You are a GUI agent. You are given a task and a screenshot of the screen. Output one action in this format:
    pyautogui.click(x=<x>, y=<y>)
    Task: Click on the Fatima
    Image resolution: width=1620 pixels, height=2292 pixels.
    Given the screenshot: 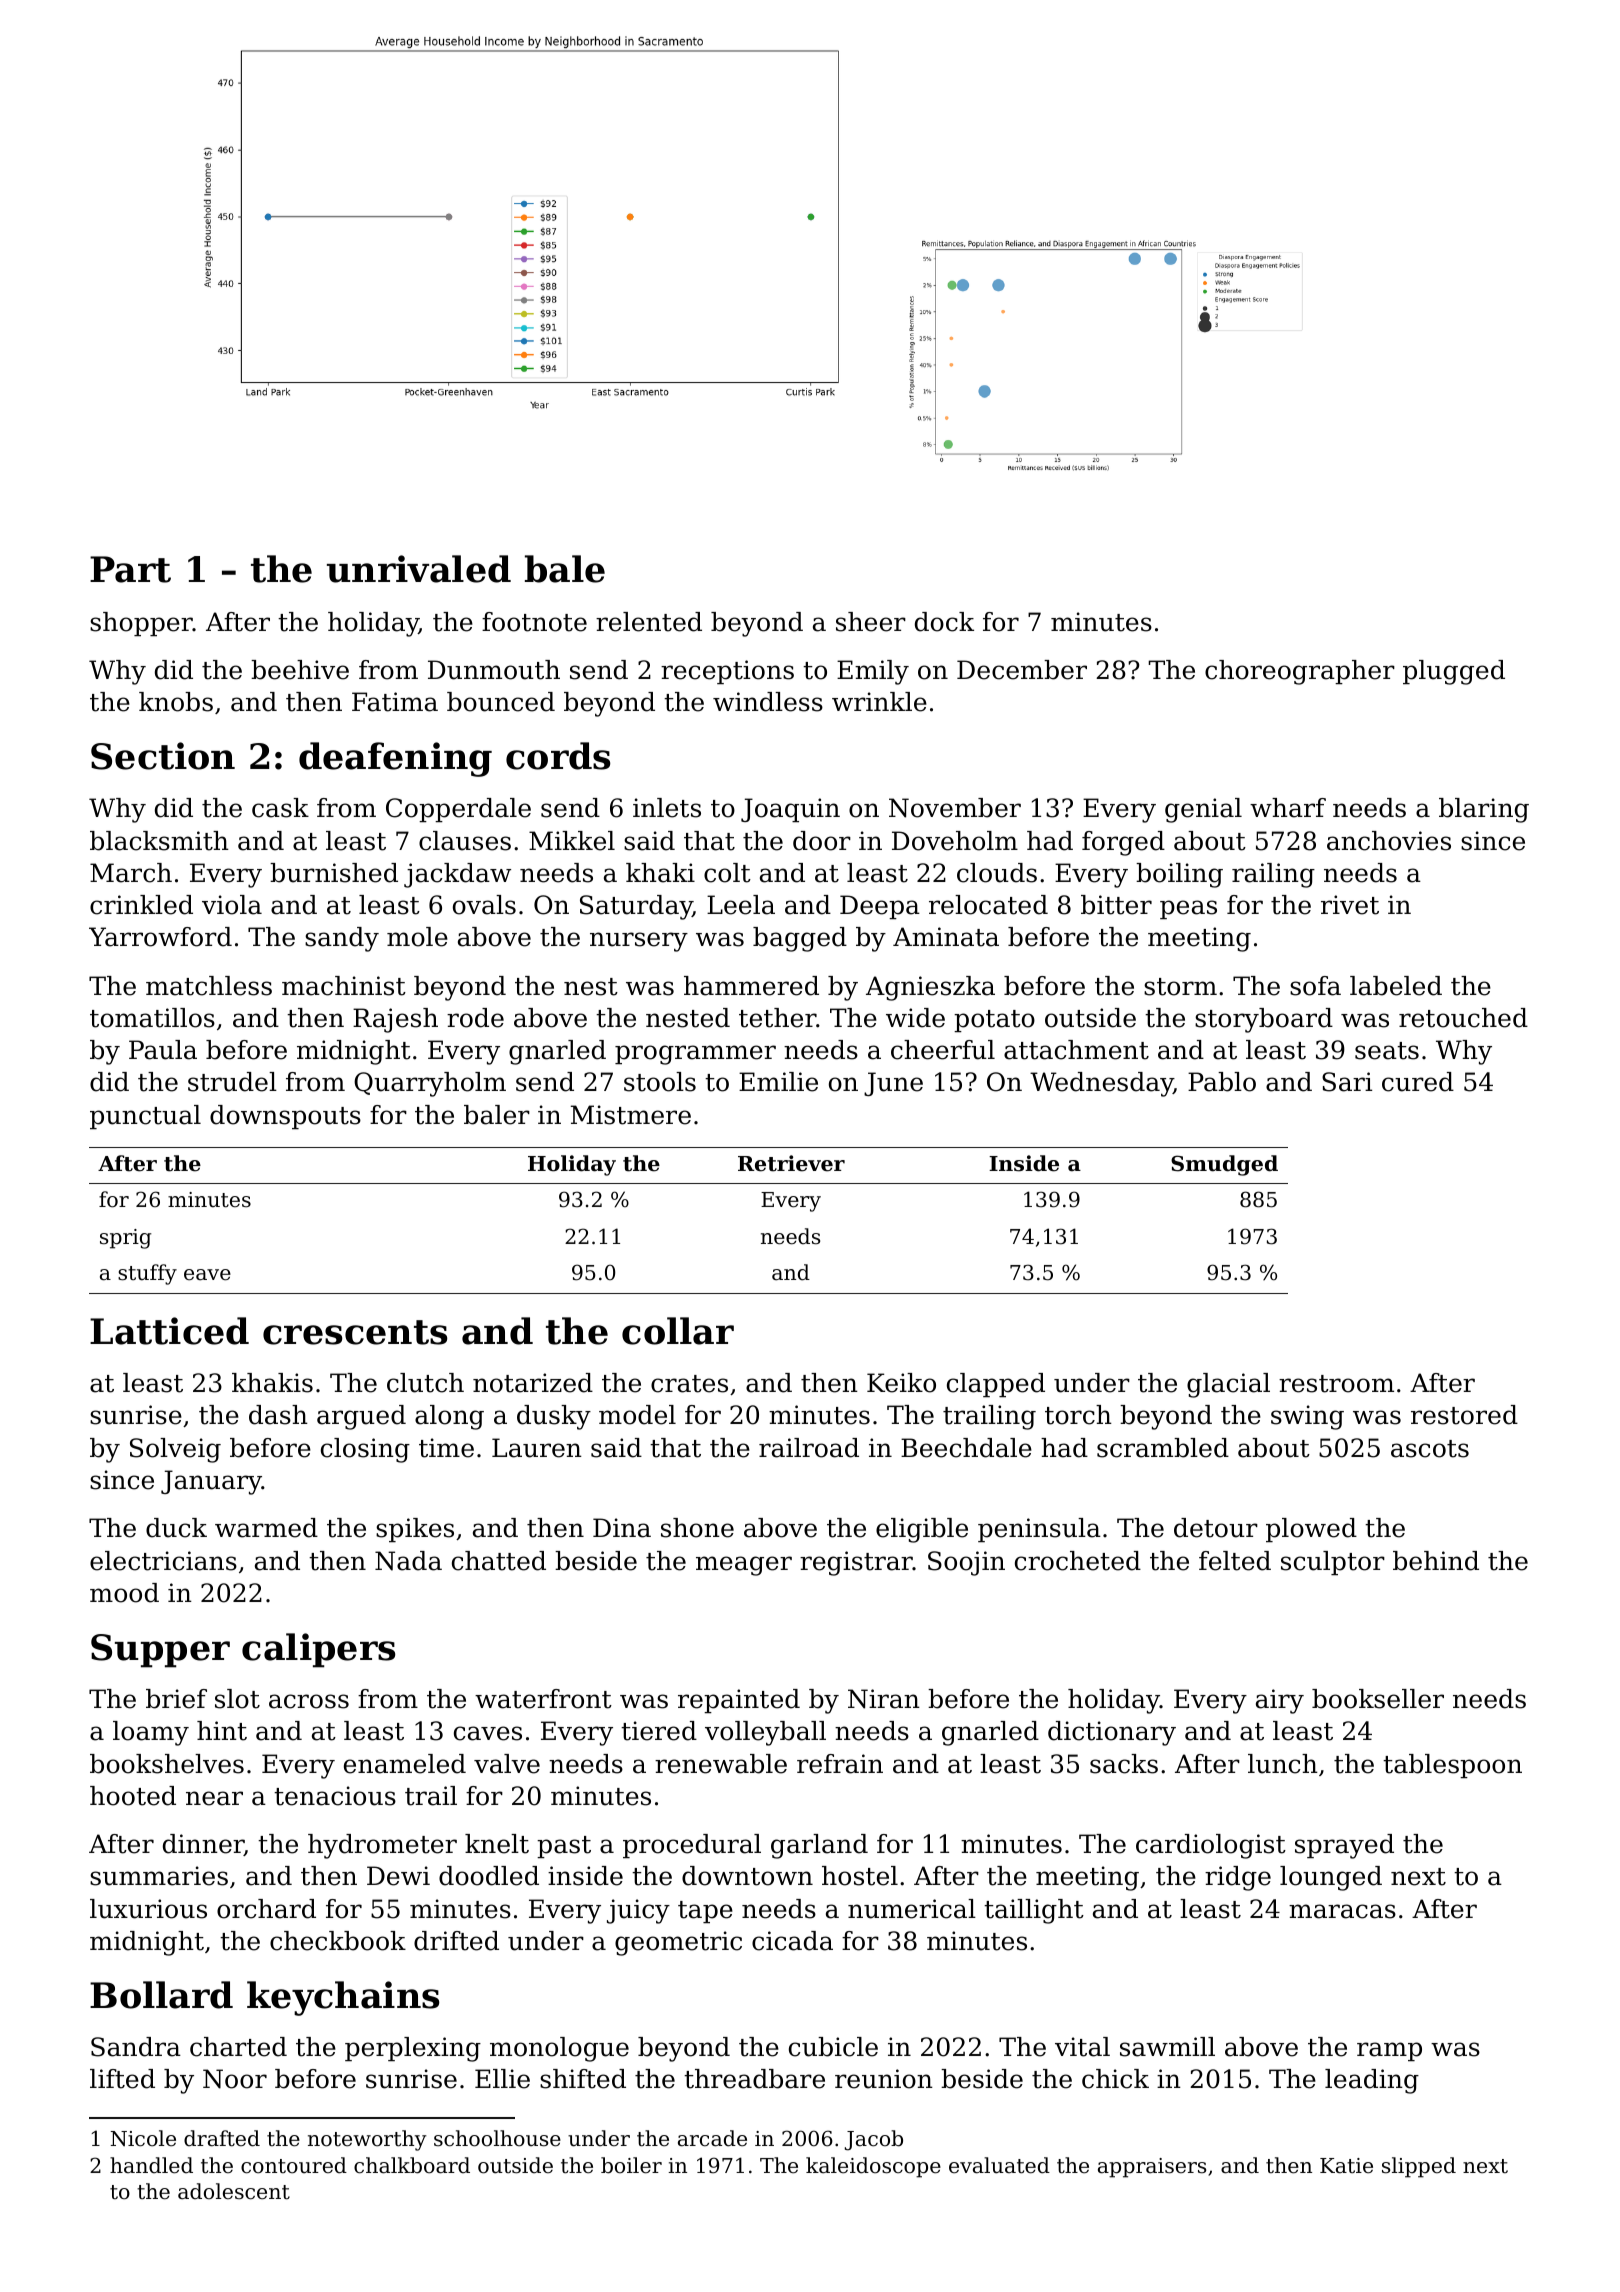 What is the action you would take?
    pyautogui.click(x=395, y=702)
